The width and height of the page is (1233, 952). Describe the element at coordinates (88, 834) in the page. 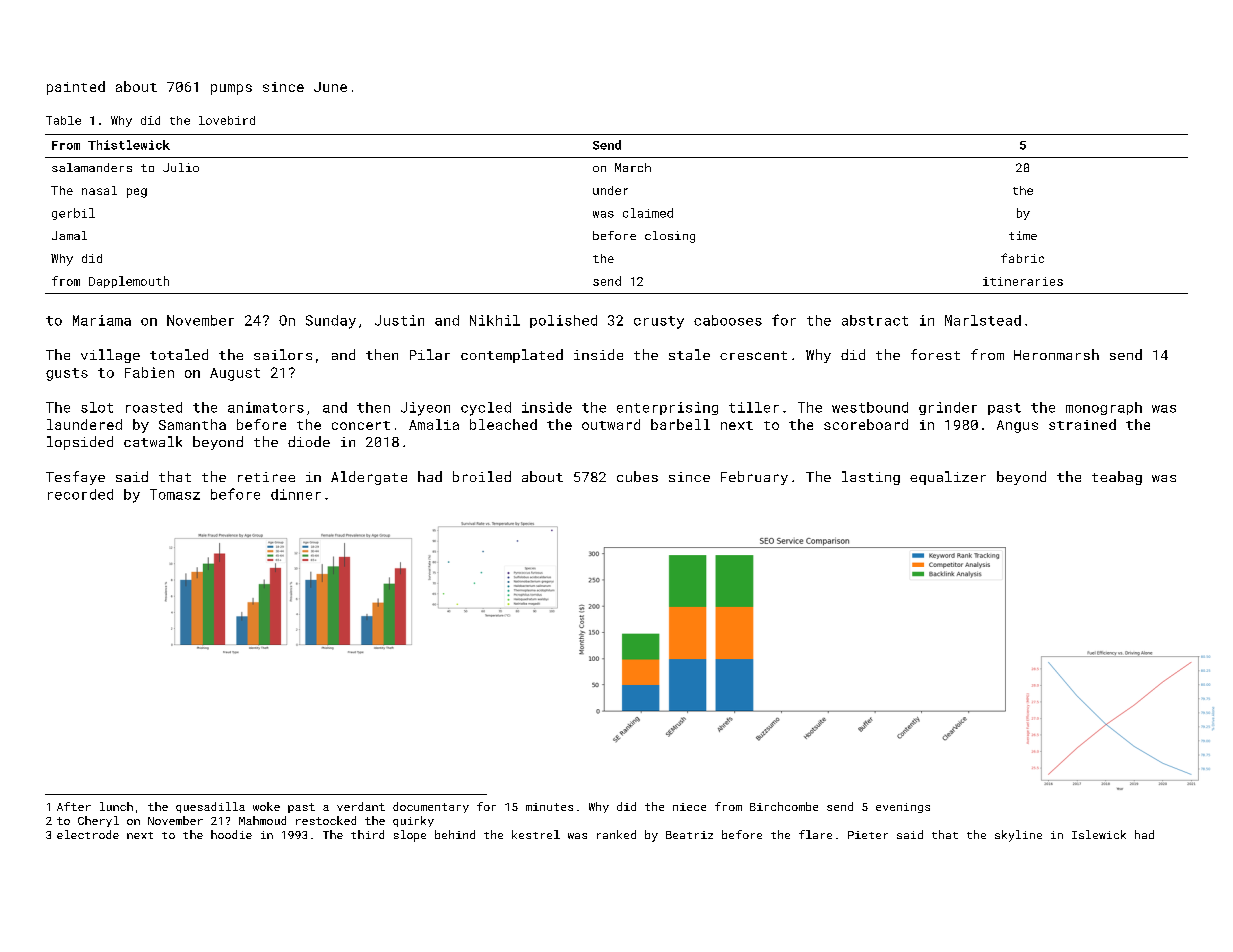

I see `electrode` at that location.
